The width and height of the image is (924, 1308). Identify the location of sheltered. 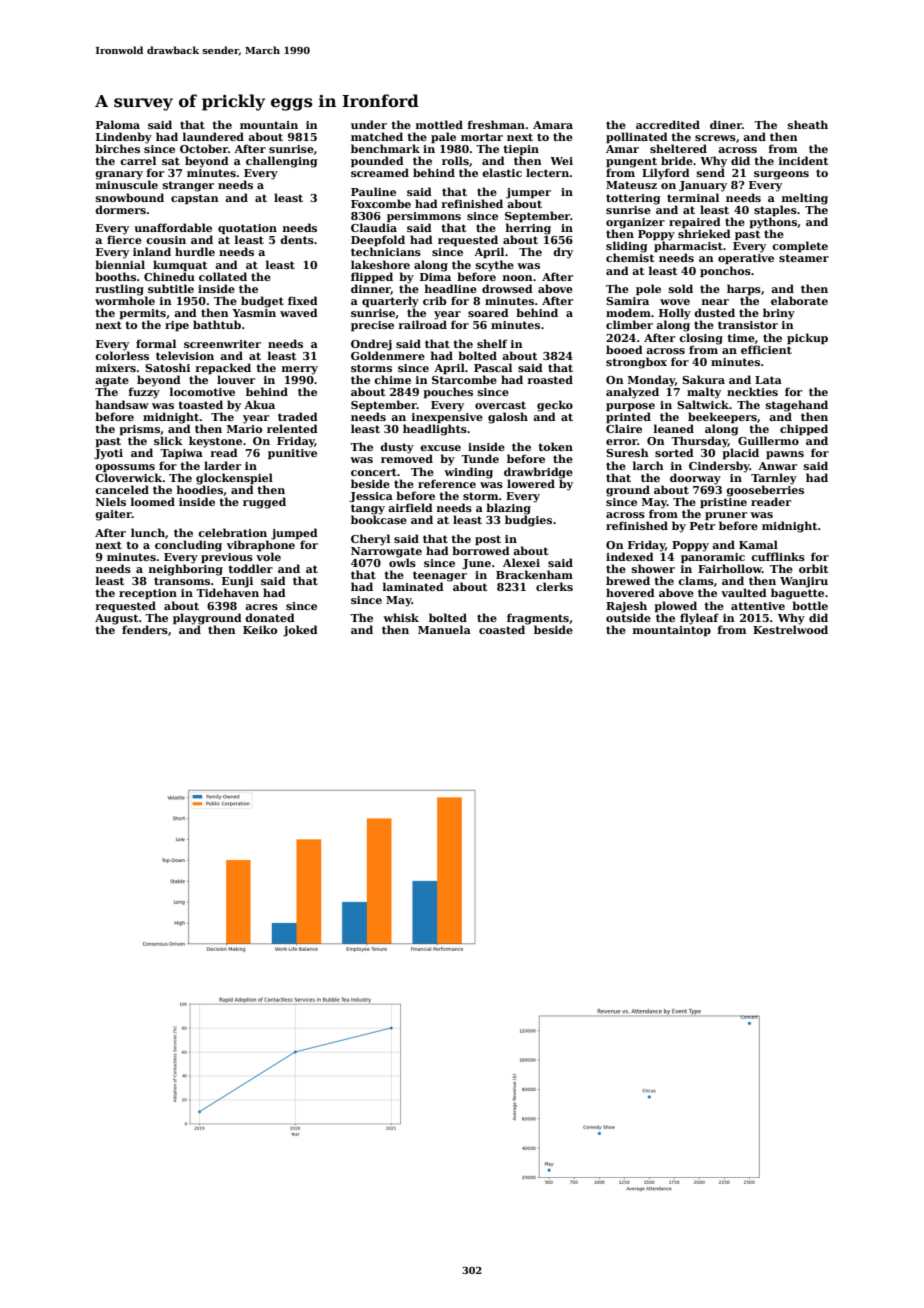
(678, 148).
